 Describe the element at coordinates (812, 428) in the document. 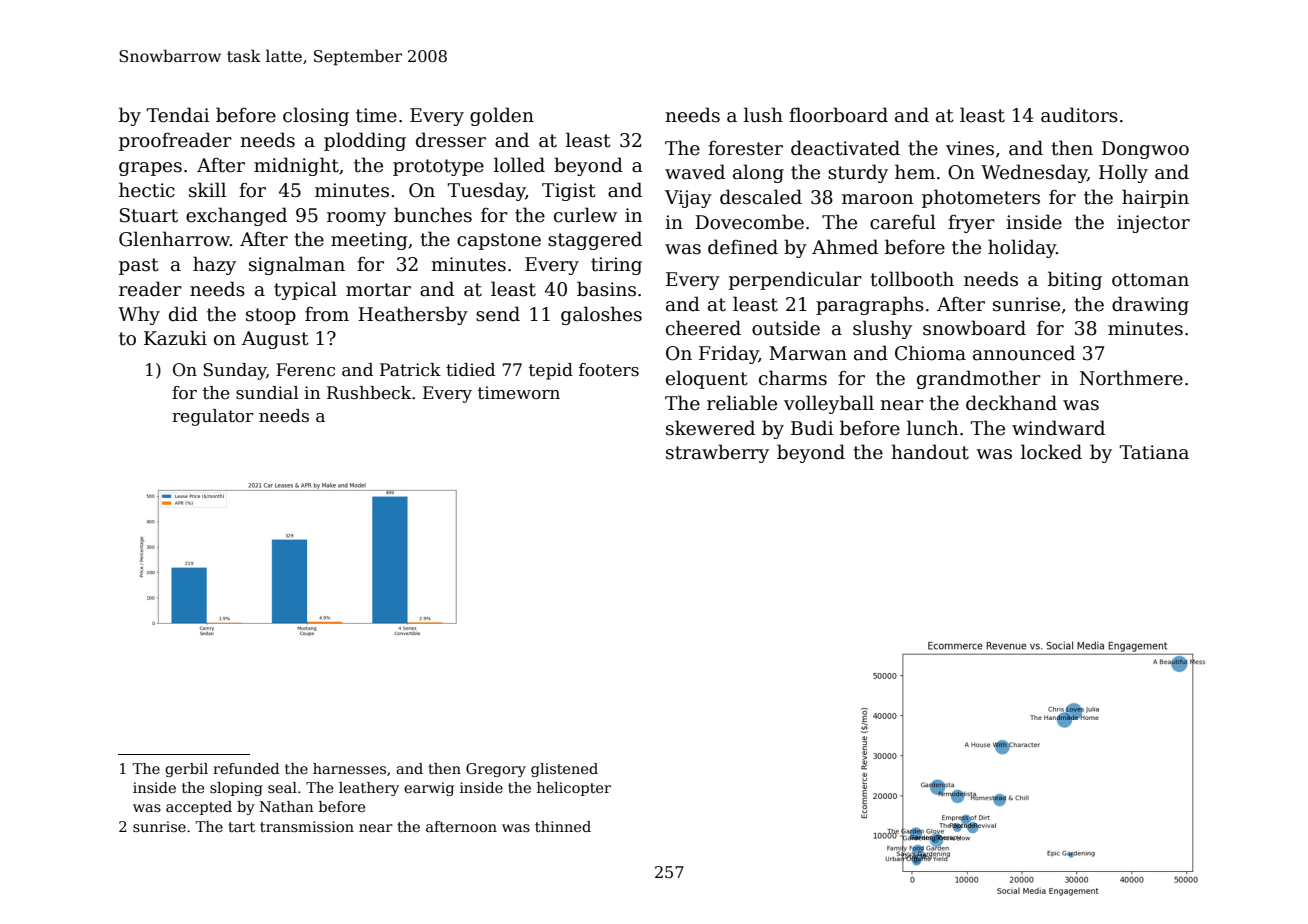

I see `Budi` at that location.
